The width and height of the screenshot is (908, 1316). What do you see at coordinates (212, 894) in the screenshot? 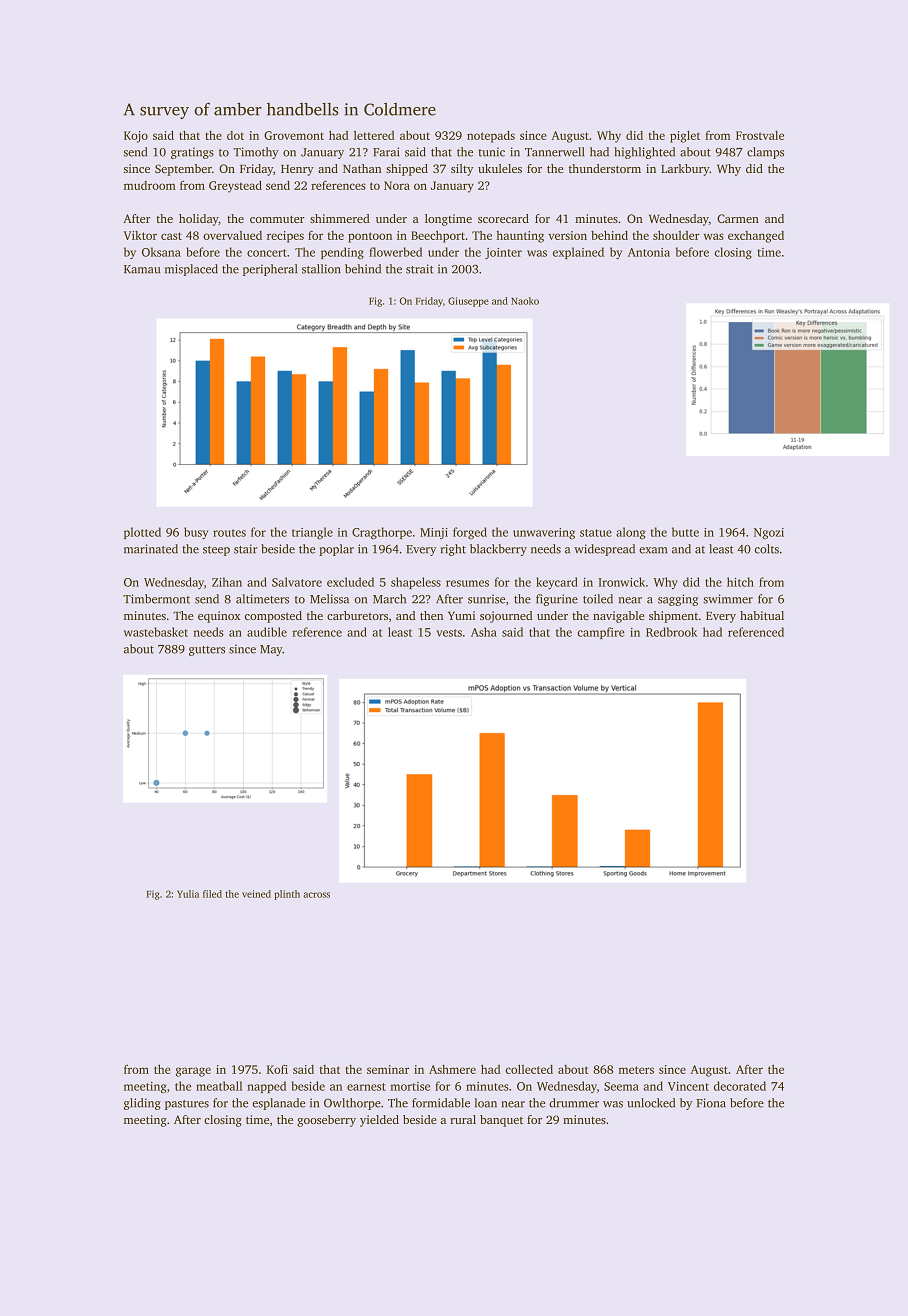
I see `filed` at bounding box center [212, 894].
